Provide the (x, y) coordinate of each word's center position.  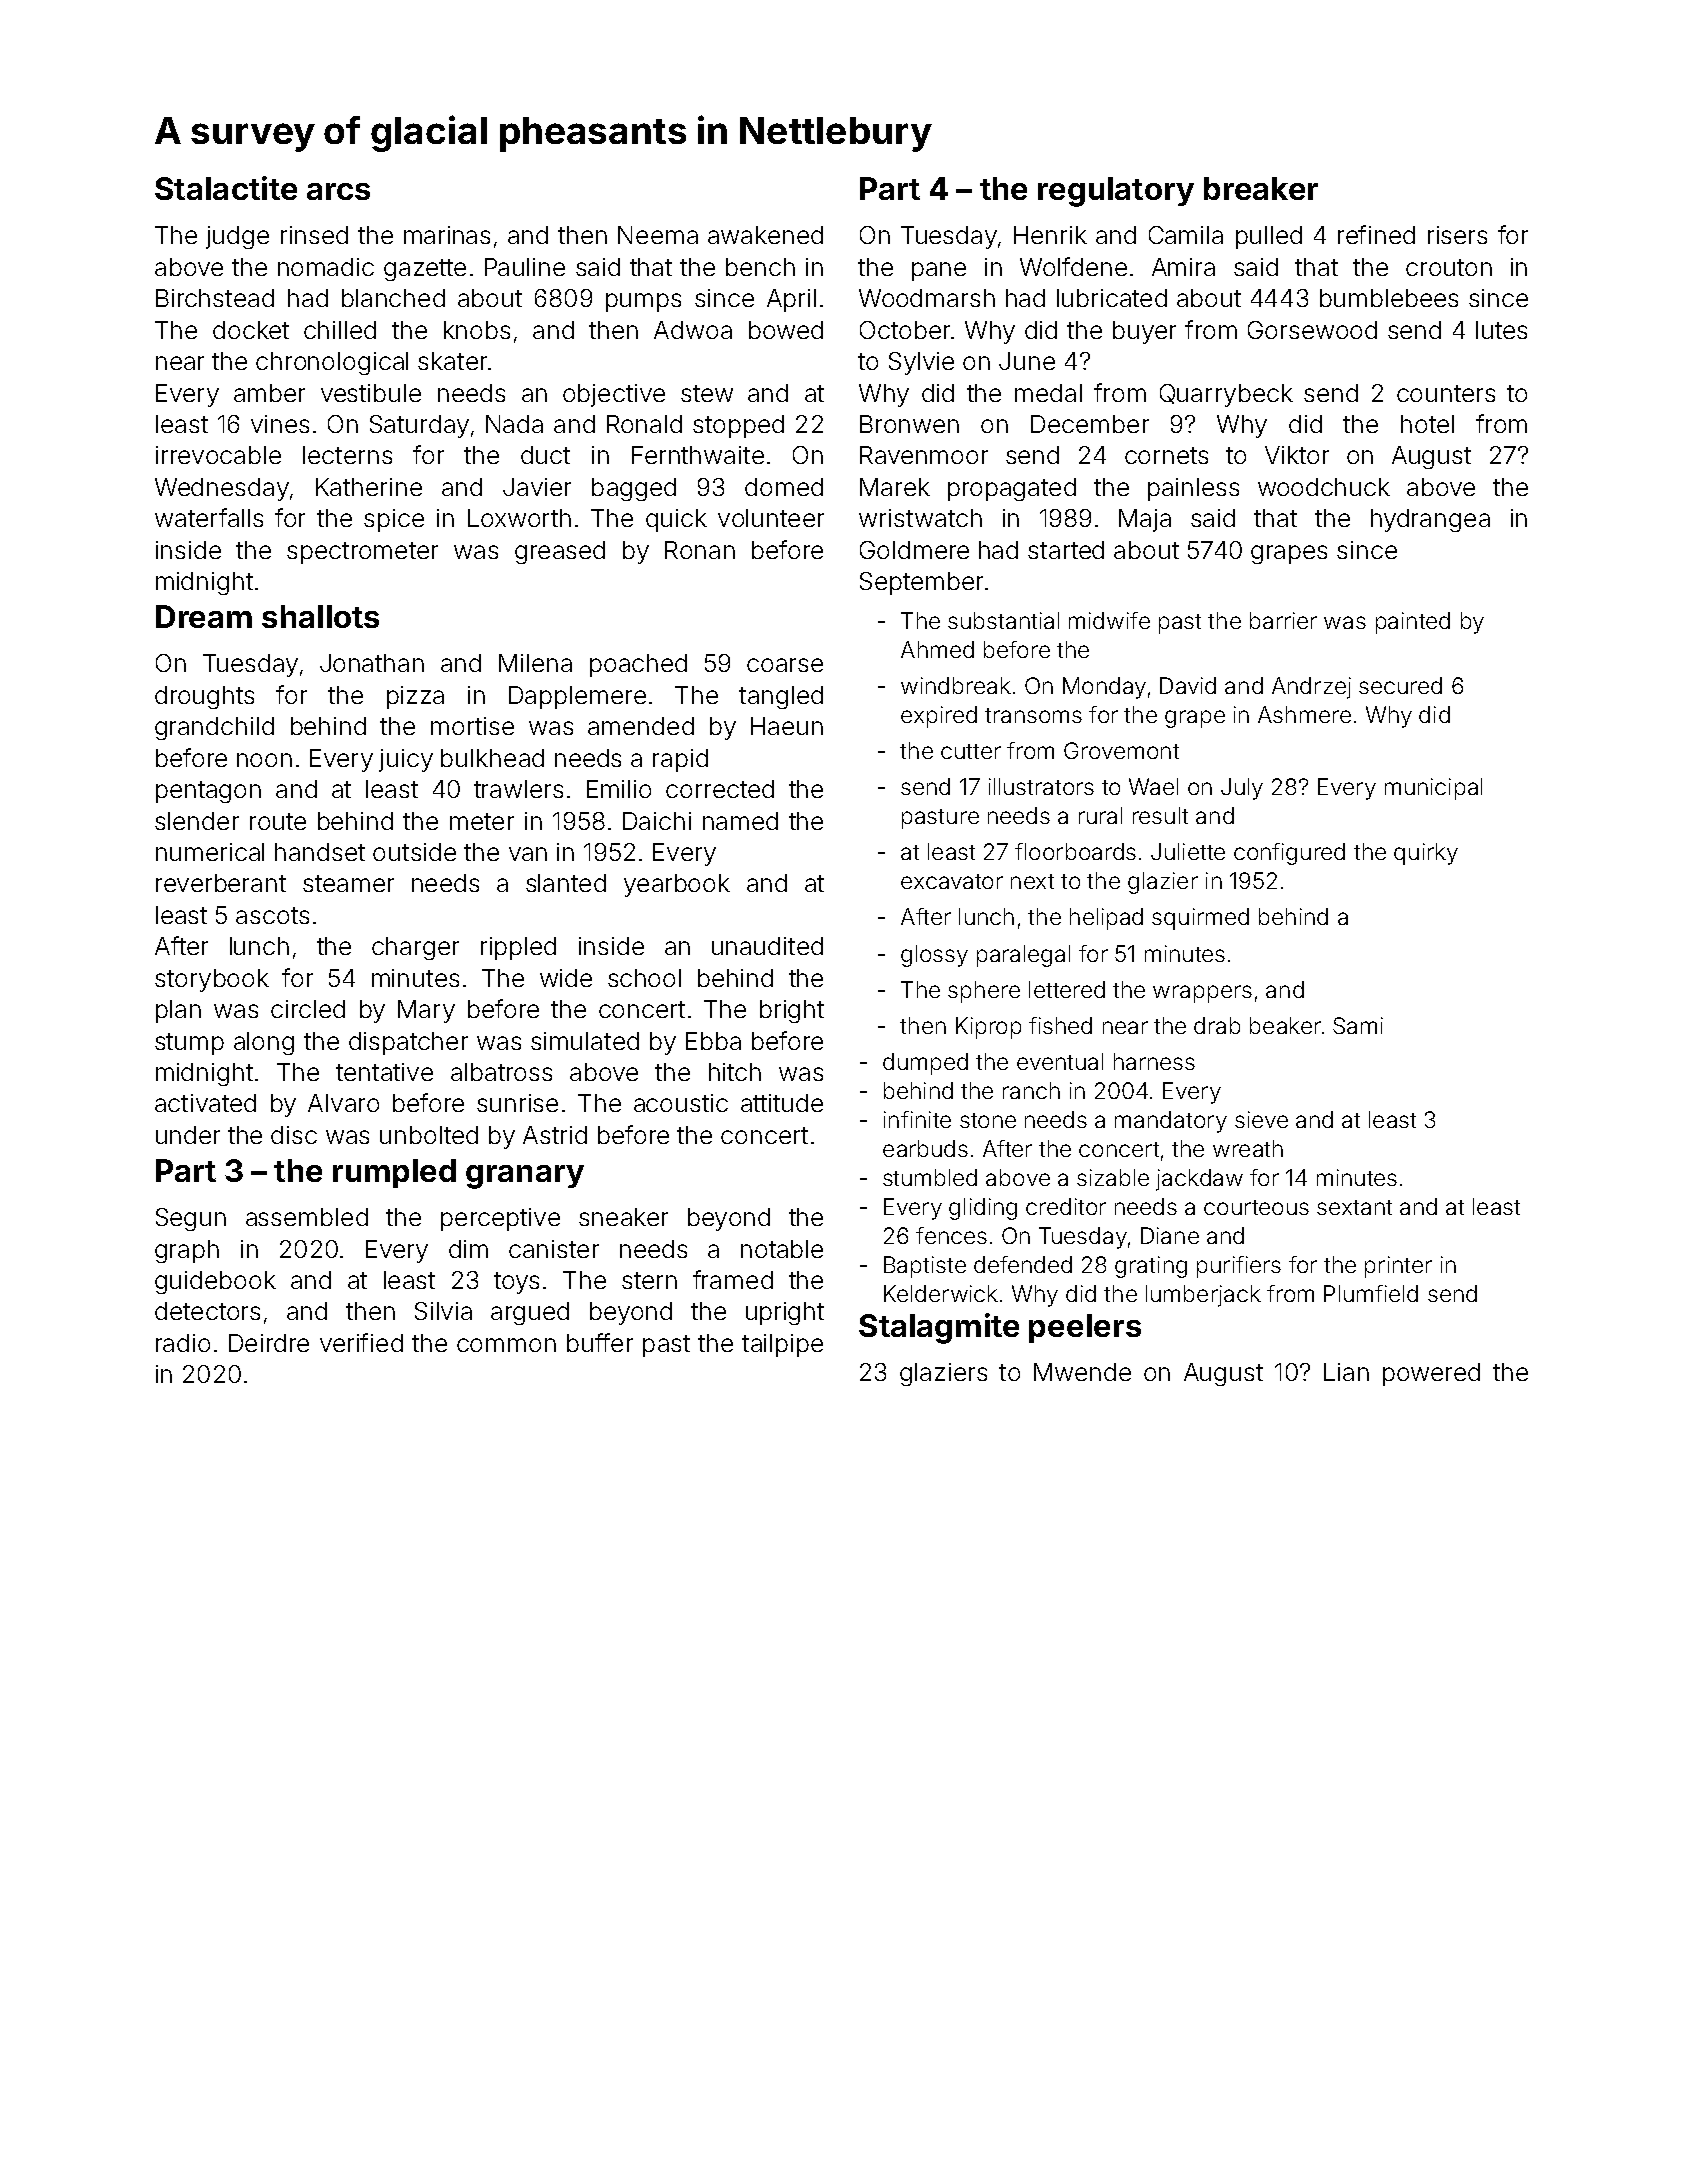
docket (251, 330)
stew (707, 393)
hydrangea (1430, 520)
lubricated (1112, 298)
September (921, 583)
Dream (204, 616)
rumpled (394, 1173)
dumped (925, 1064)
